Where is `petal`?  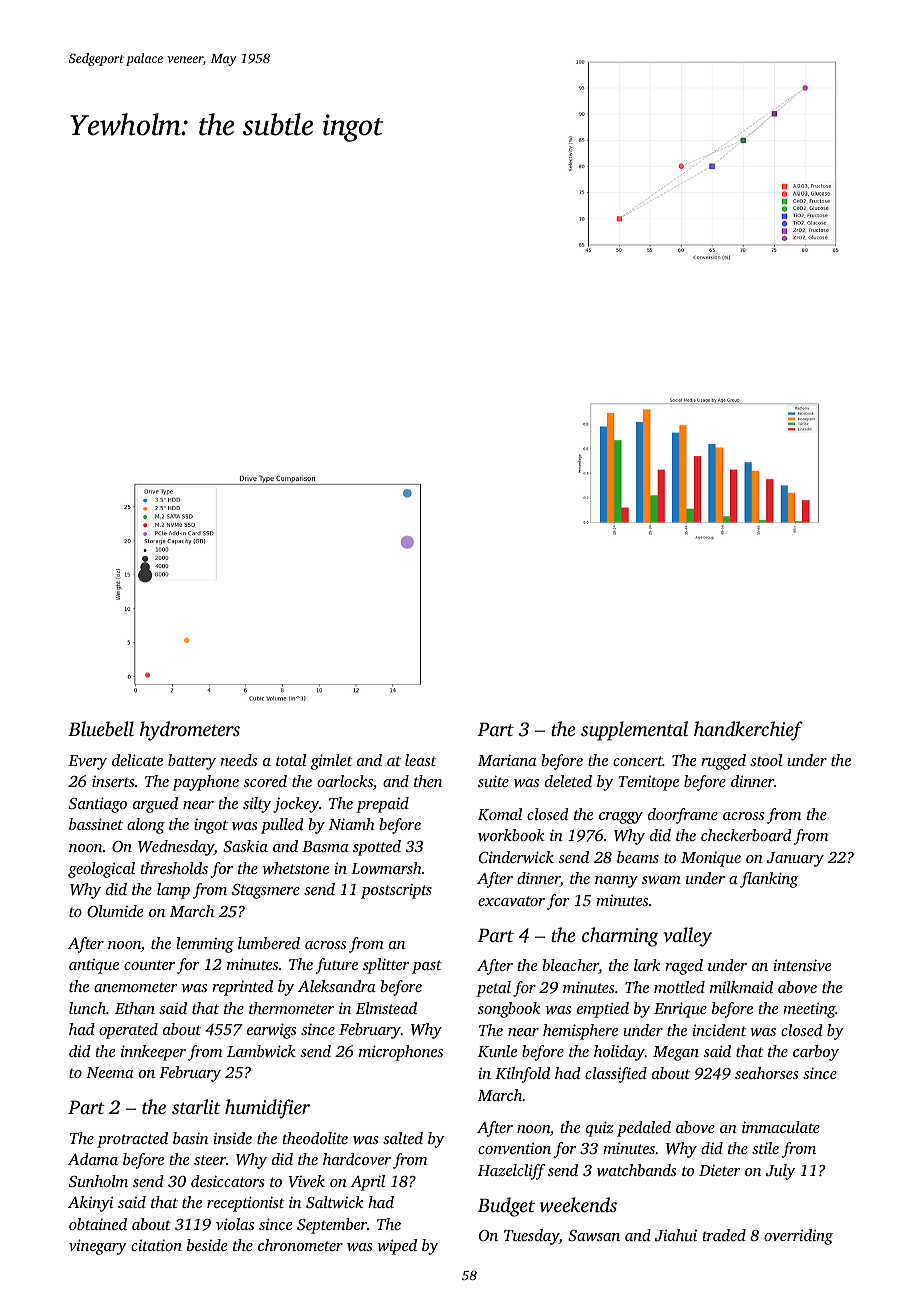
petal is located at coordinates (493, 989).
